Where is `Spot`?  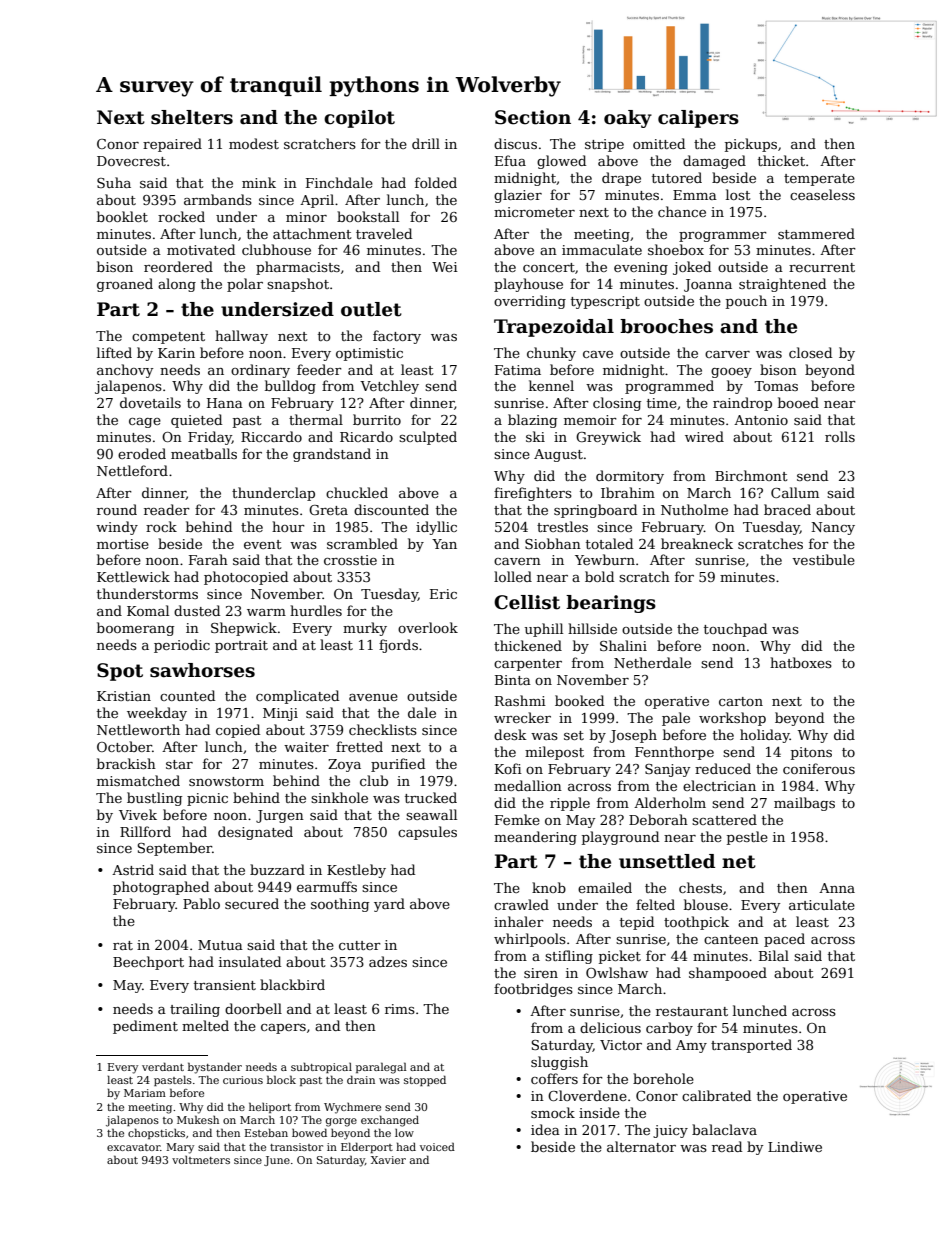
Spot is located at coordinates (120, 672).
